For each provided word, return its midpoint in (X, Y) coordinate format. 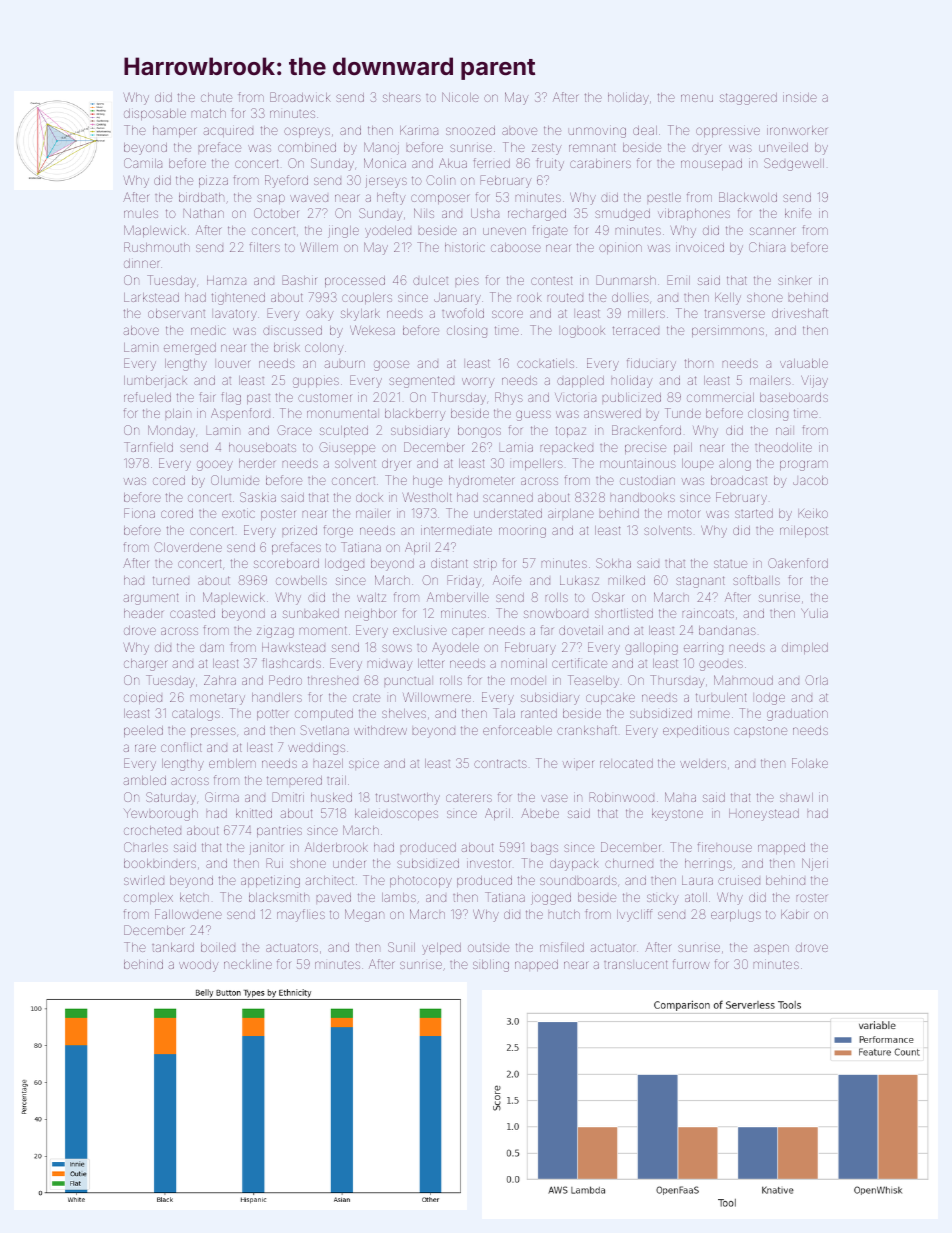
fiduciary (651, 364)
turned (171, 580)
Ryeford (286, 181)
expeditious (696, 731)
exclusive (420, 630)
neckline (248, 964)
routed (565, 297)
